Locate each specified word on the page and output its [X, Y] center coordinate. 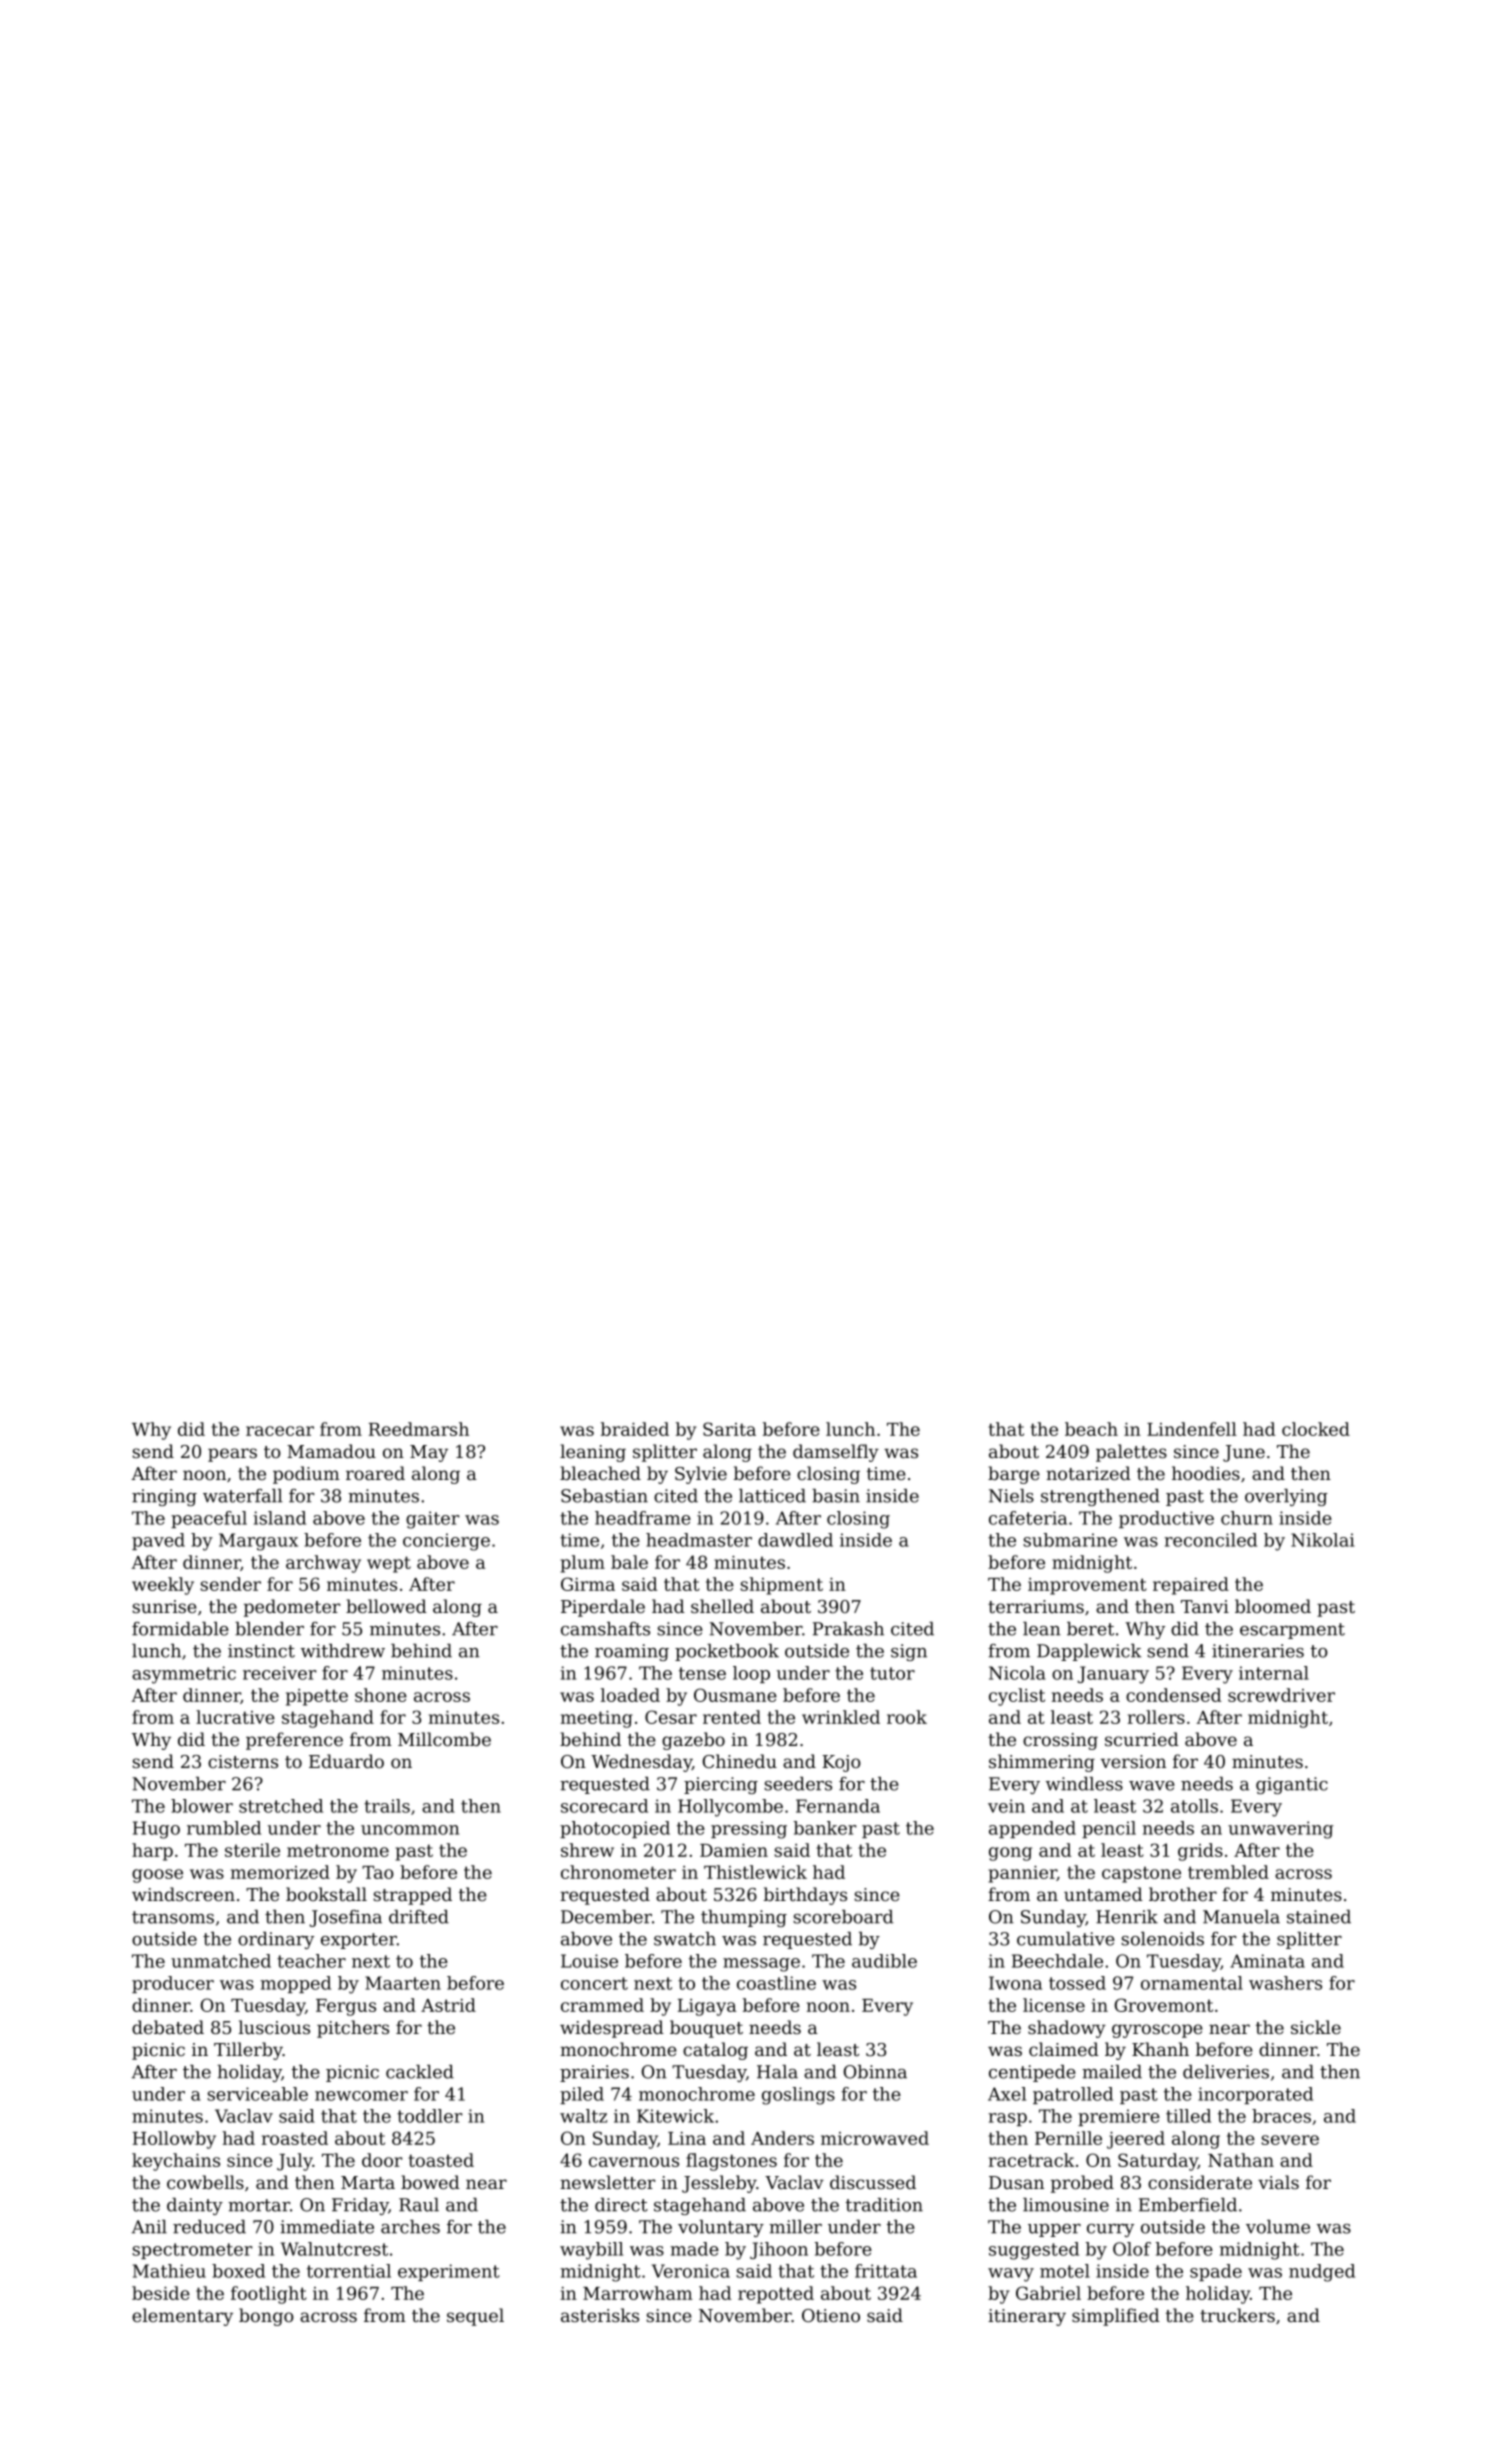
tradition [884, 2205]
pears [232, 1455]
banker [825, 1828]
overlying [1286, 1497]
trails [387, 1806]
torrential [349, 2271]
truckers [1237, 2315]
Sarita [729, 1429]
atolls [1194, 1806]
